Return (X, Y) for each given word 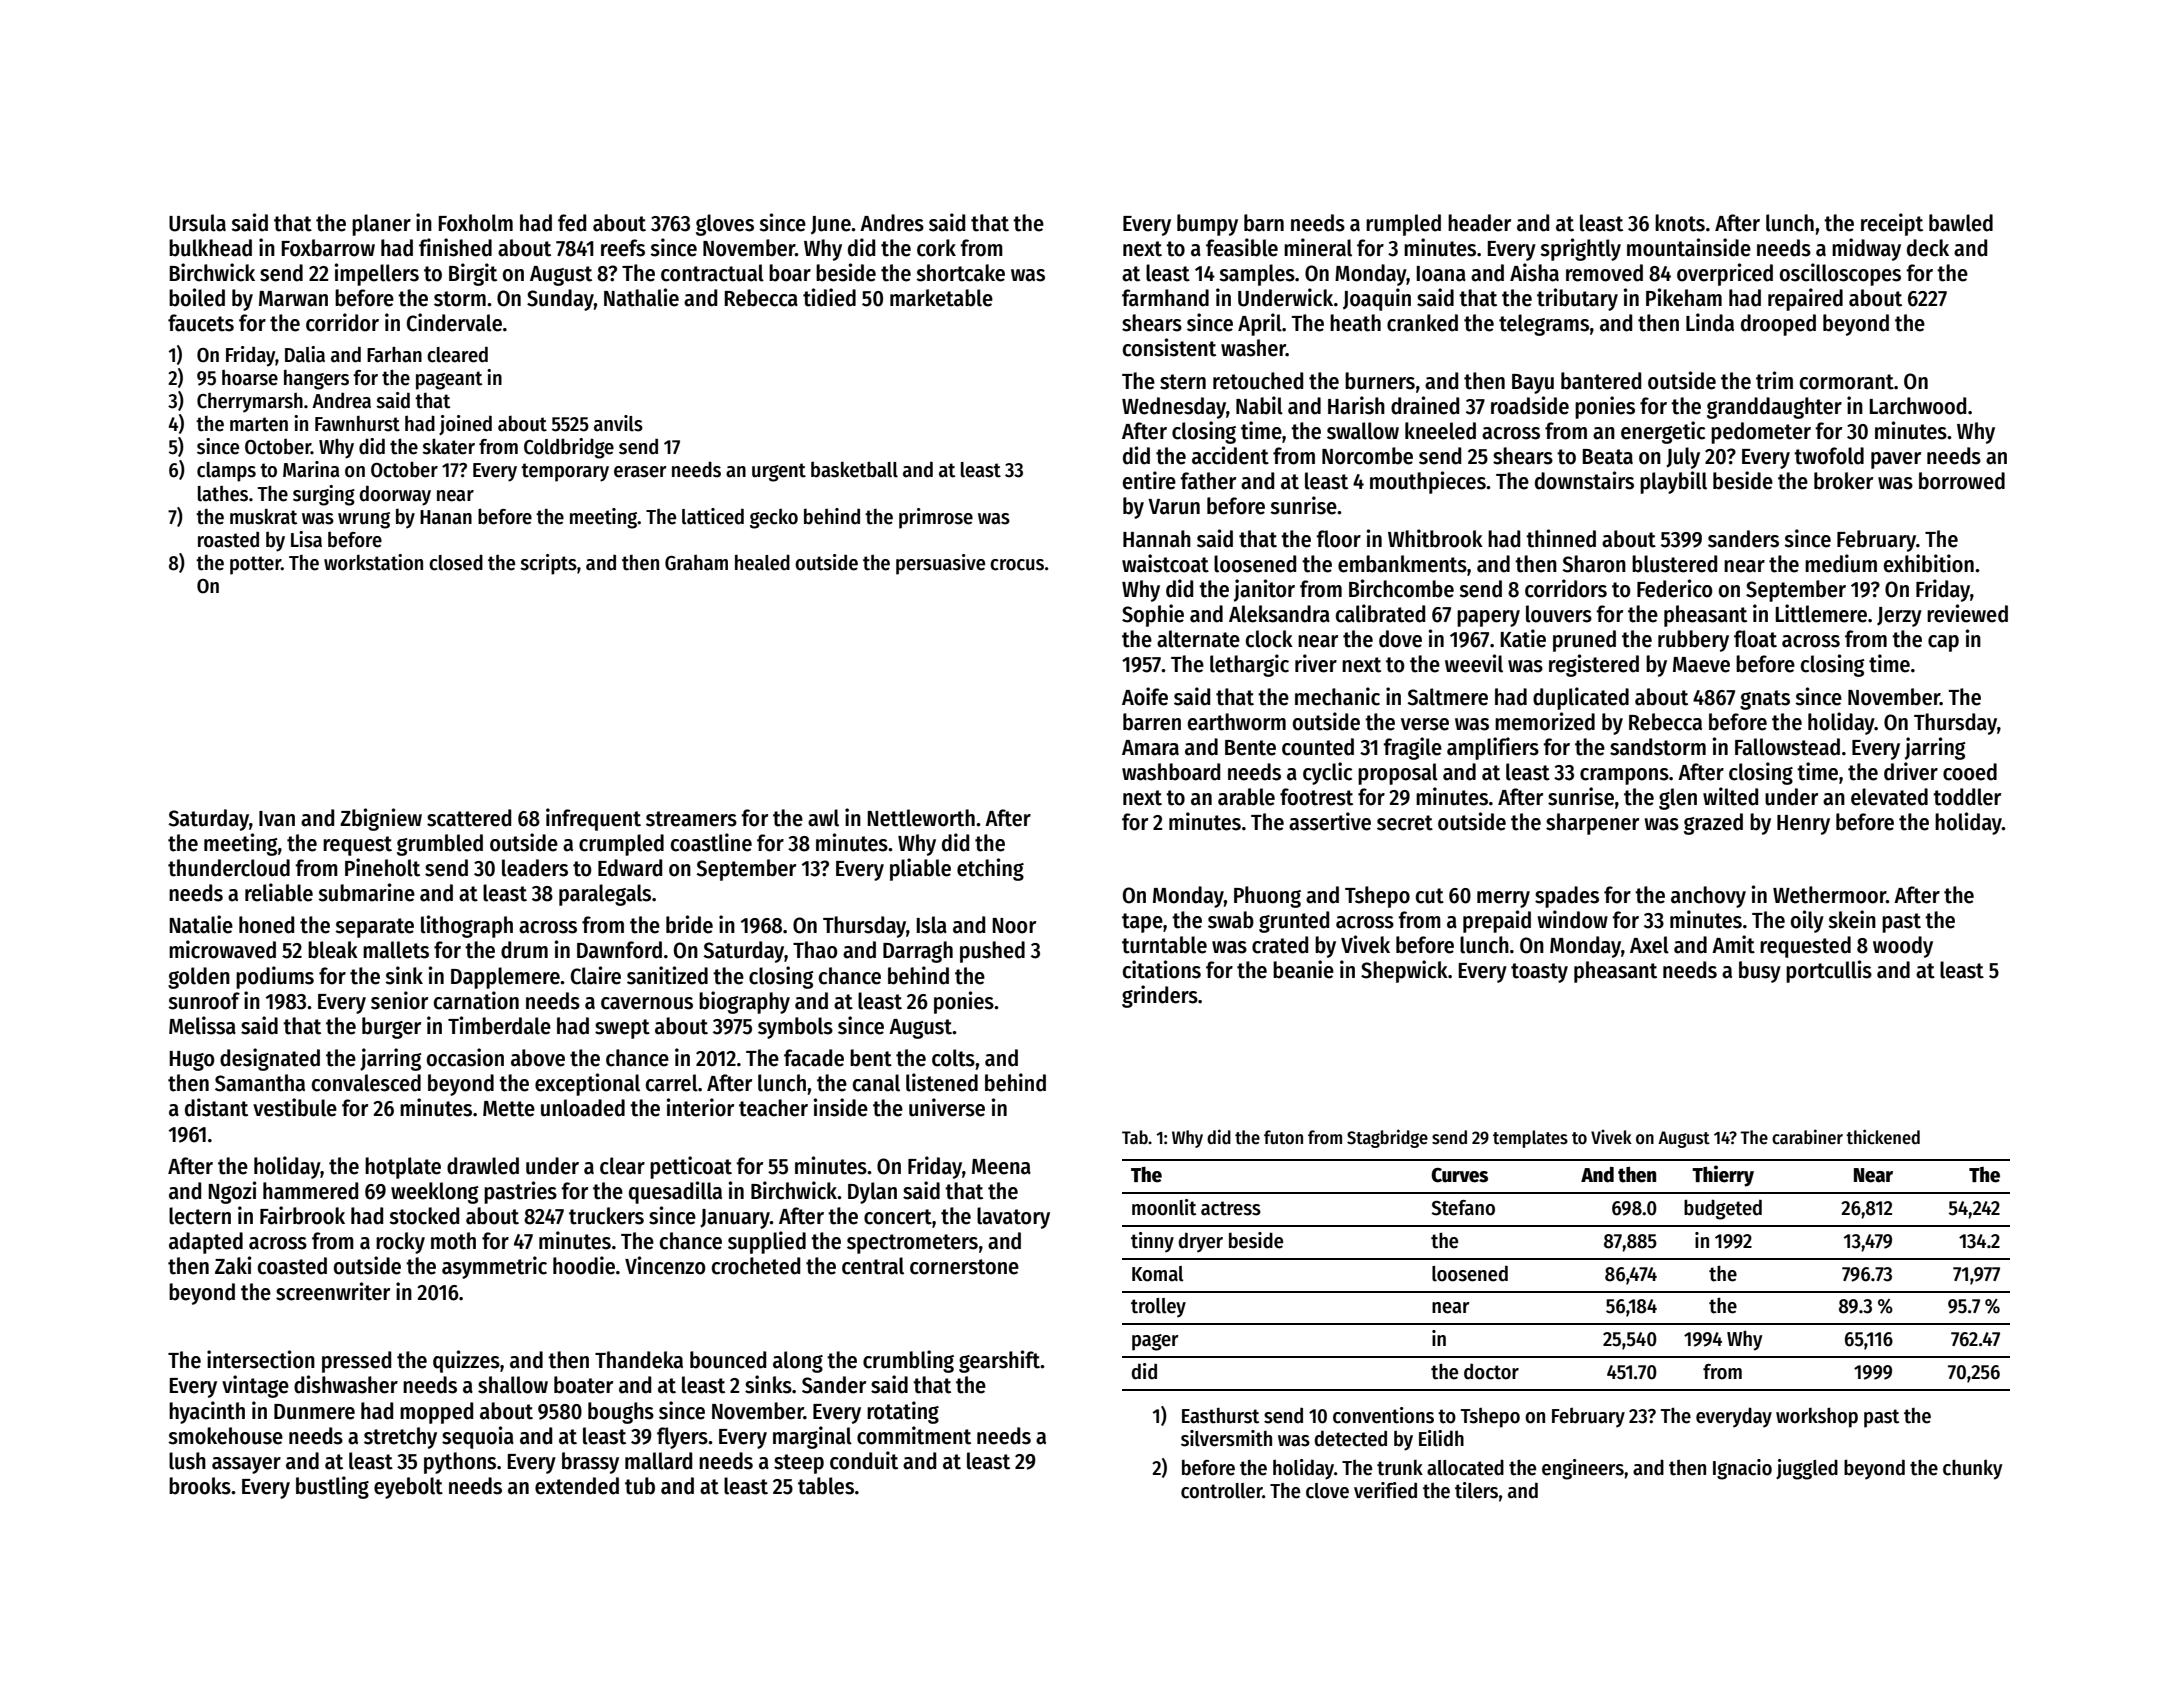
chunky (1973, 1469)
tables (826, 1486)
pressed (356, 1362)
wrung (364, 520)
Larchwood (1917, 406)
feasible (1242, 247)
